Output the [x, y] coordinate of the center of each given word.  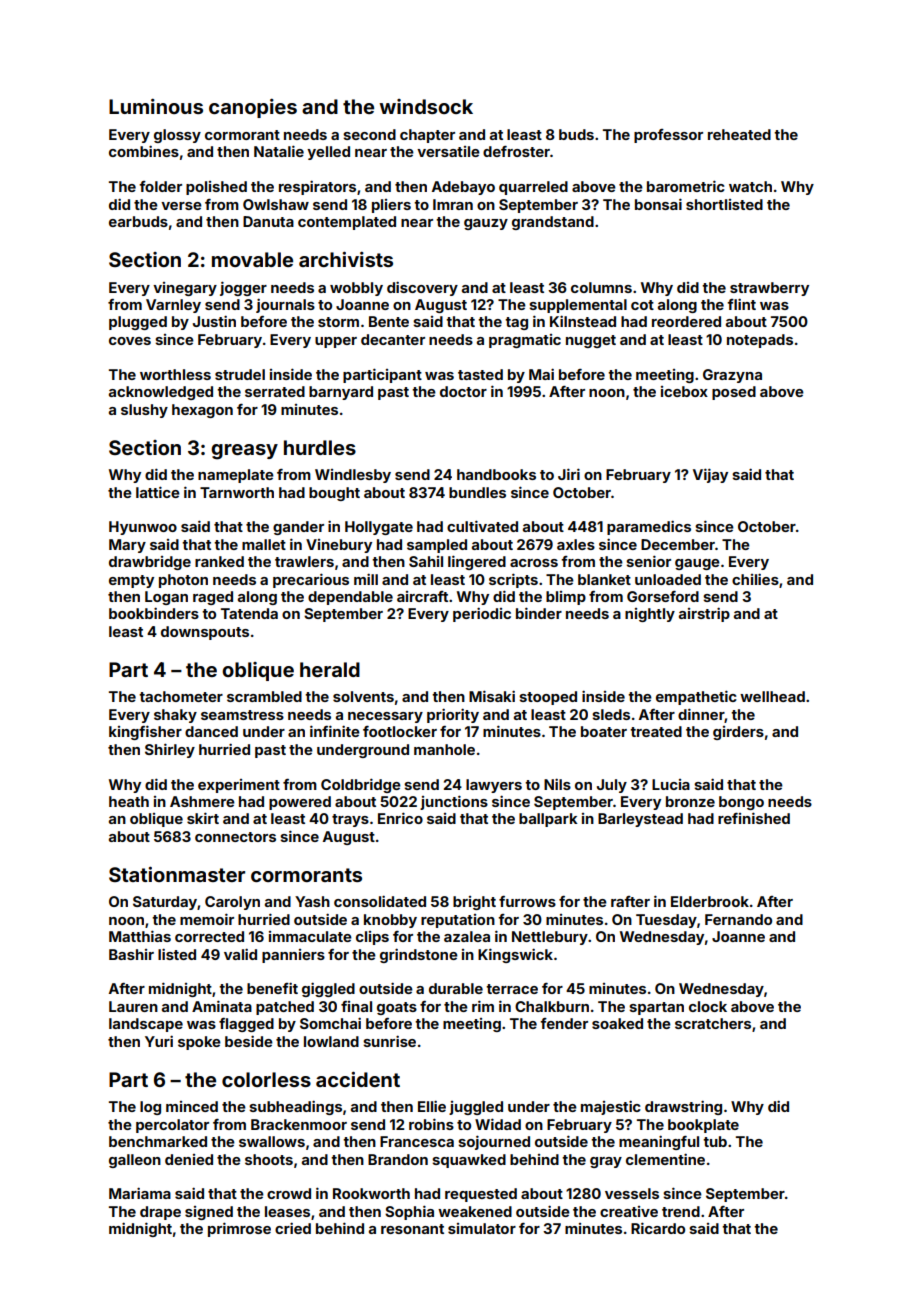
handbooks [496, 474]
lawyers [494, 786]
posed [734, 393]
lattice [158, 492]
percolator [172, 1126]
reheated [739, 134]
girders [738, 733]
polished [216, 188]
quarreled [533, 188]
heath [129, 801]
